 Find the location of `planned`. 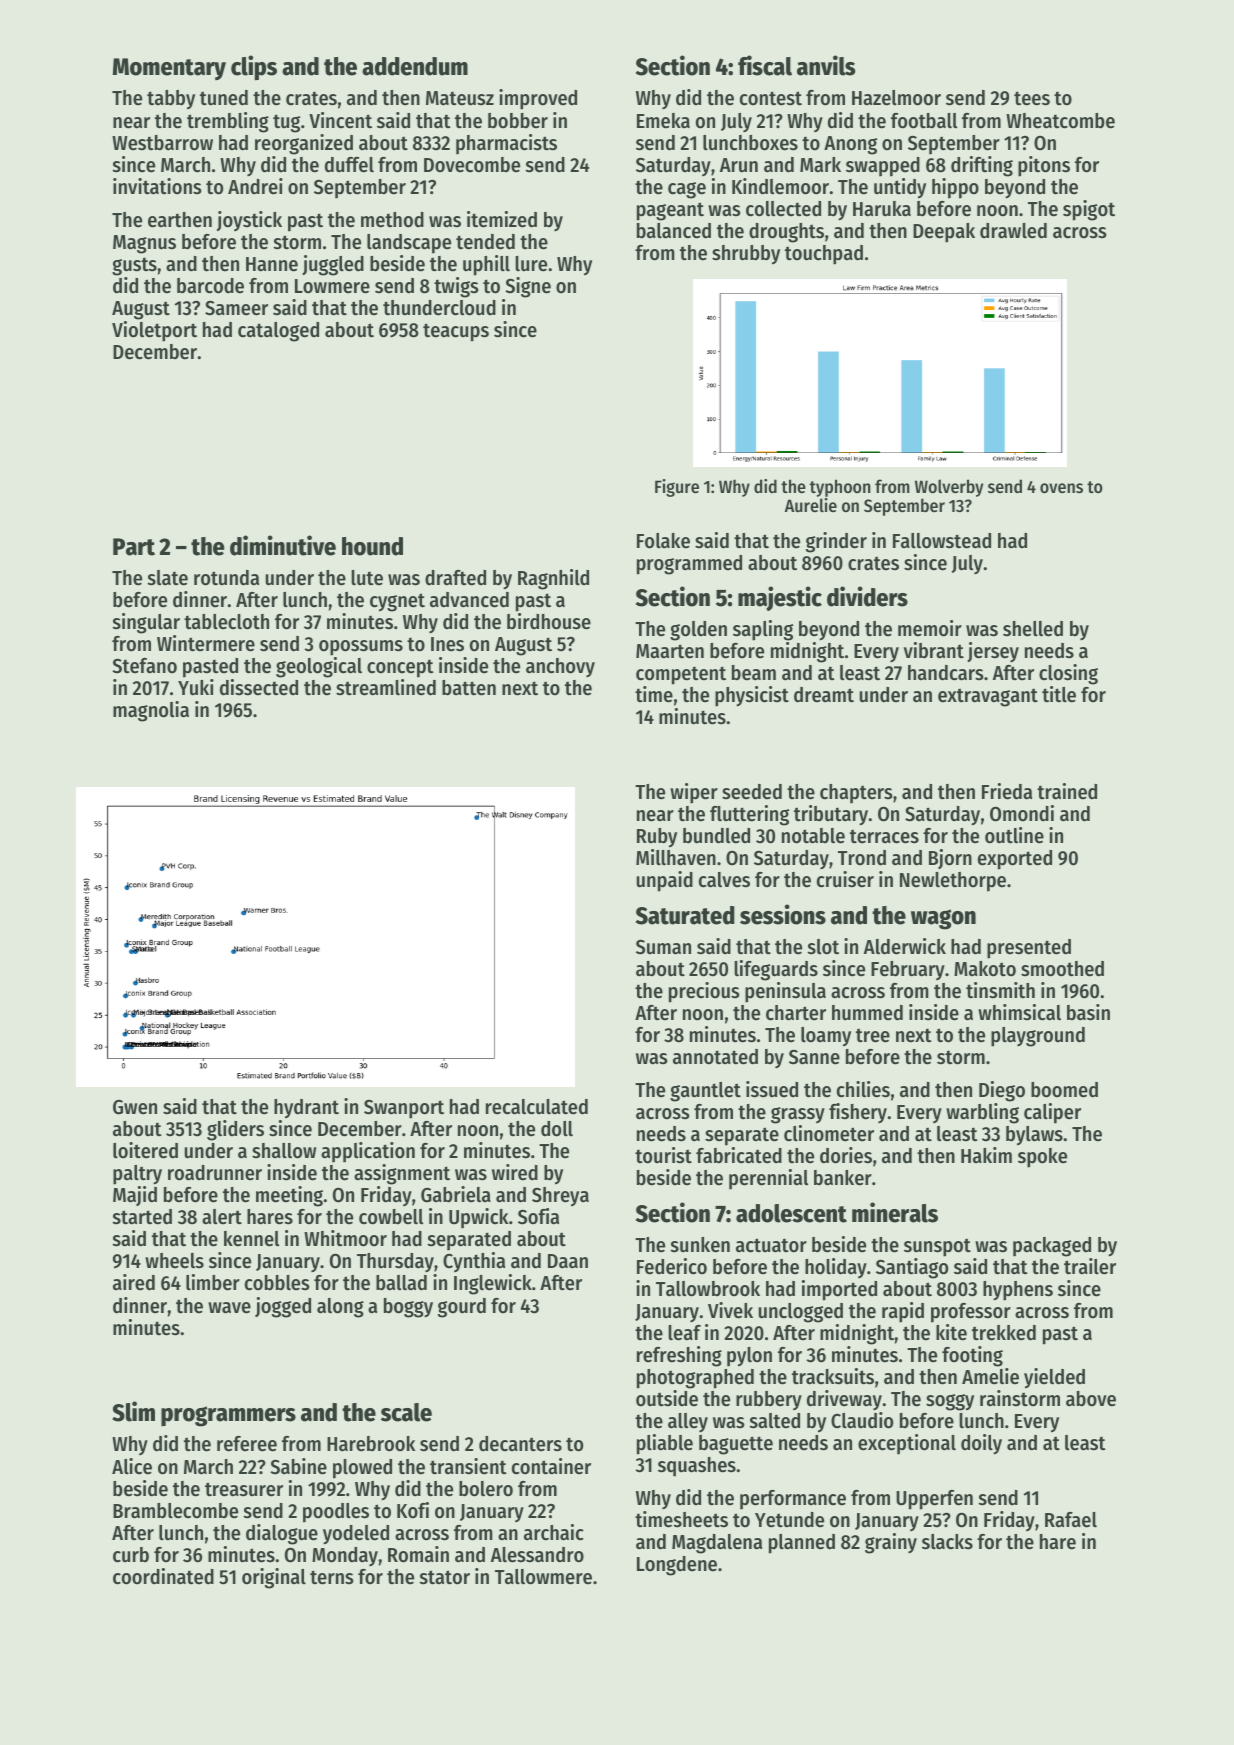

planned is located at coordinates (802, 1544).
